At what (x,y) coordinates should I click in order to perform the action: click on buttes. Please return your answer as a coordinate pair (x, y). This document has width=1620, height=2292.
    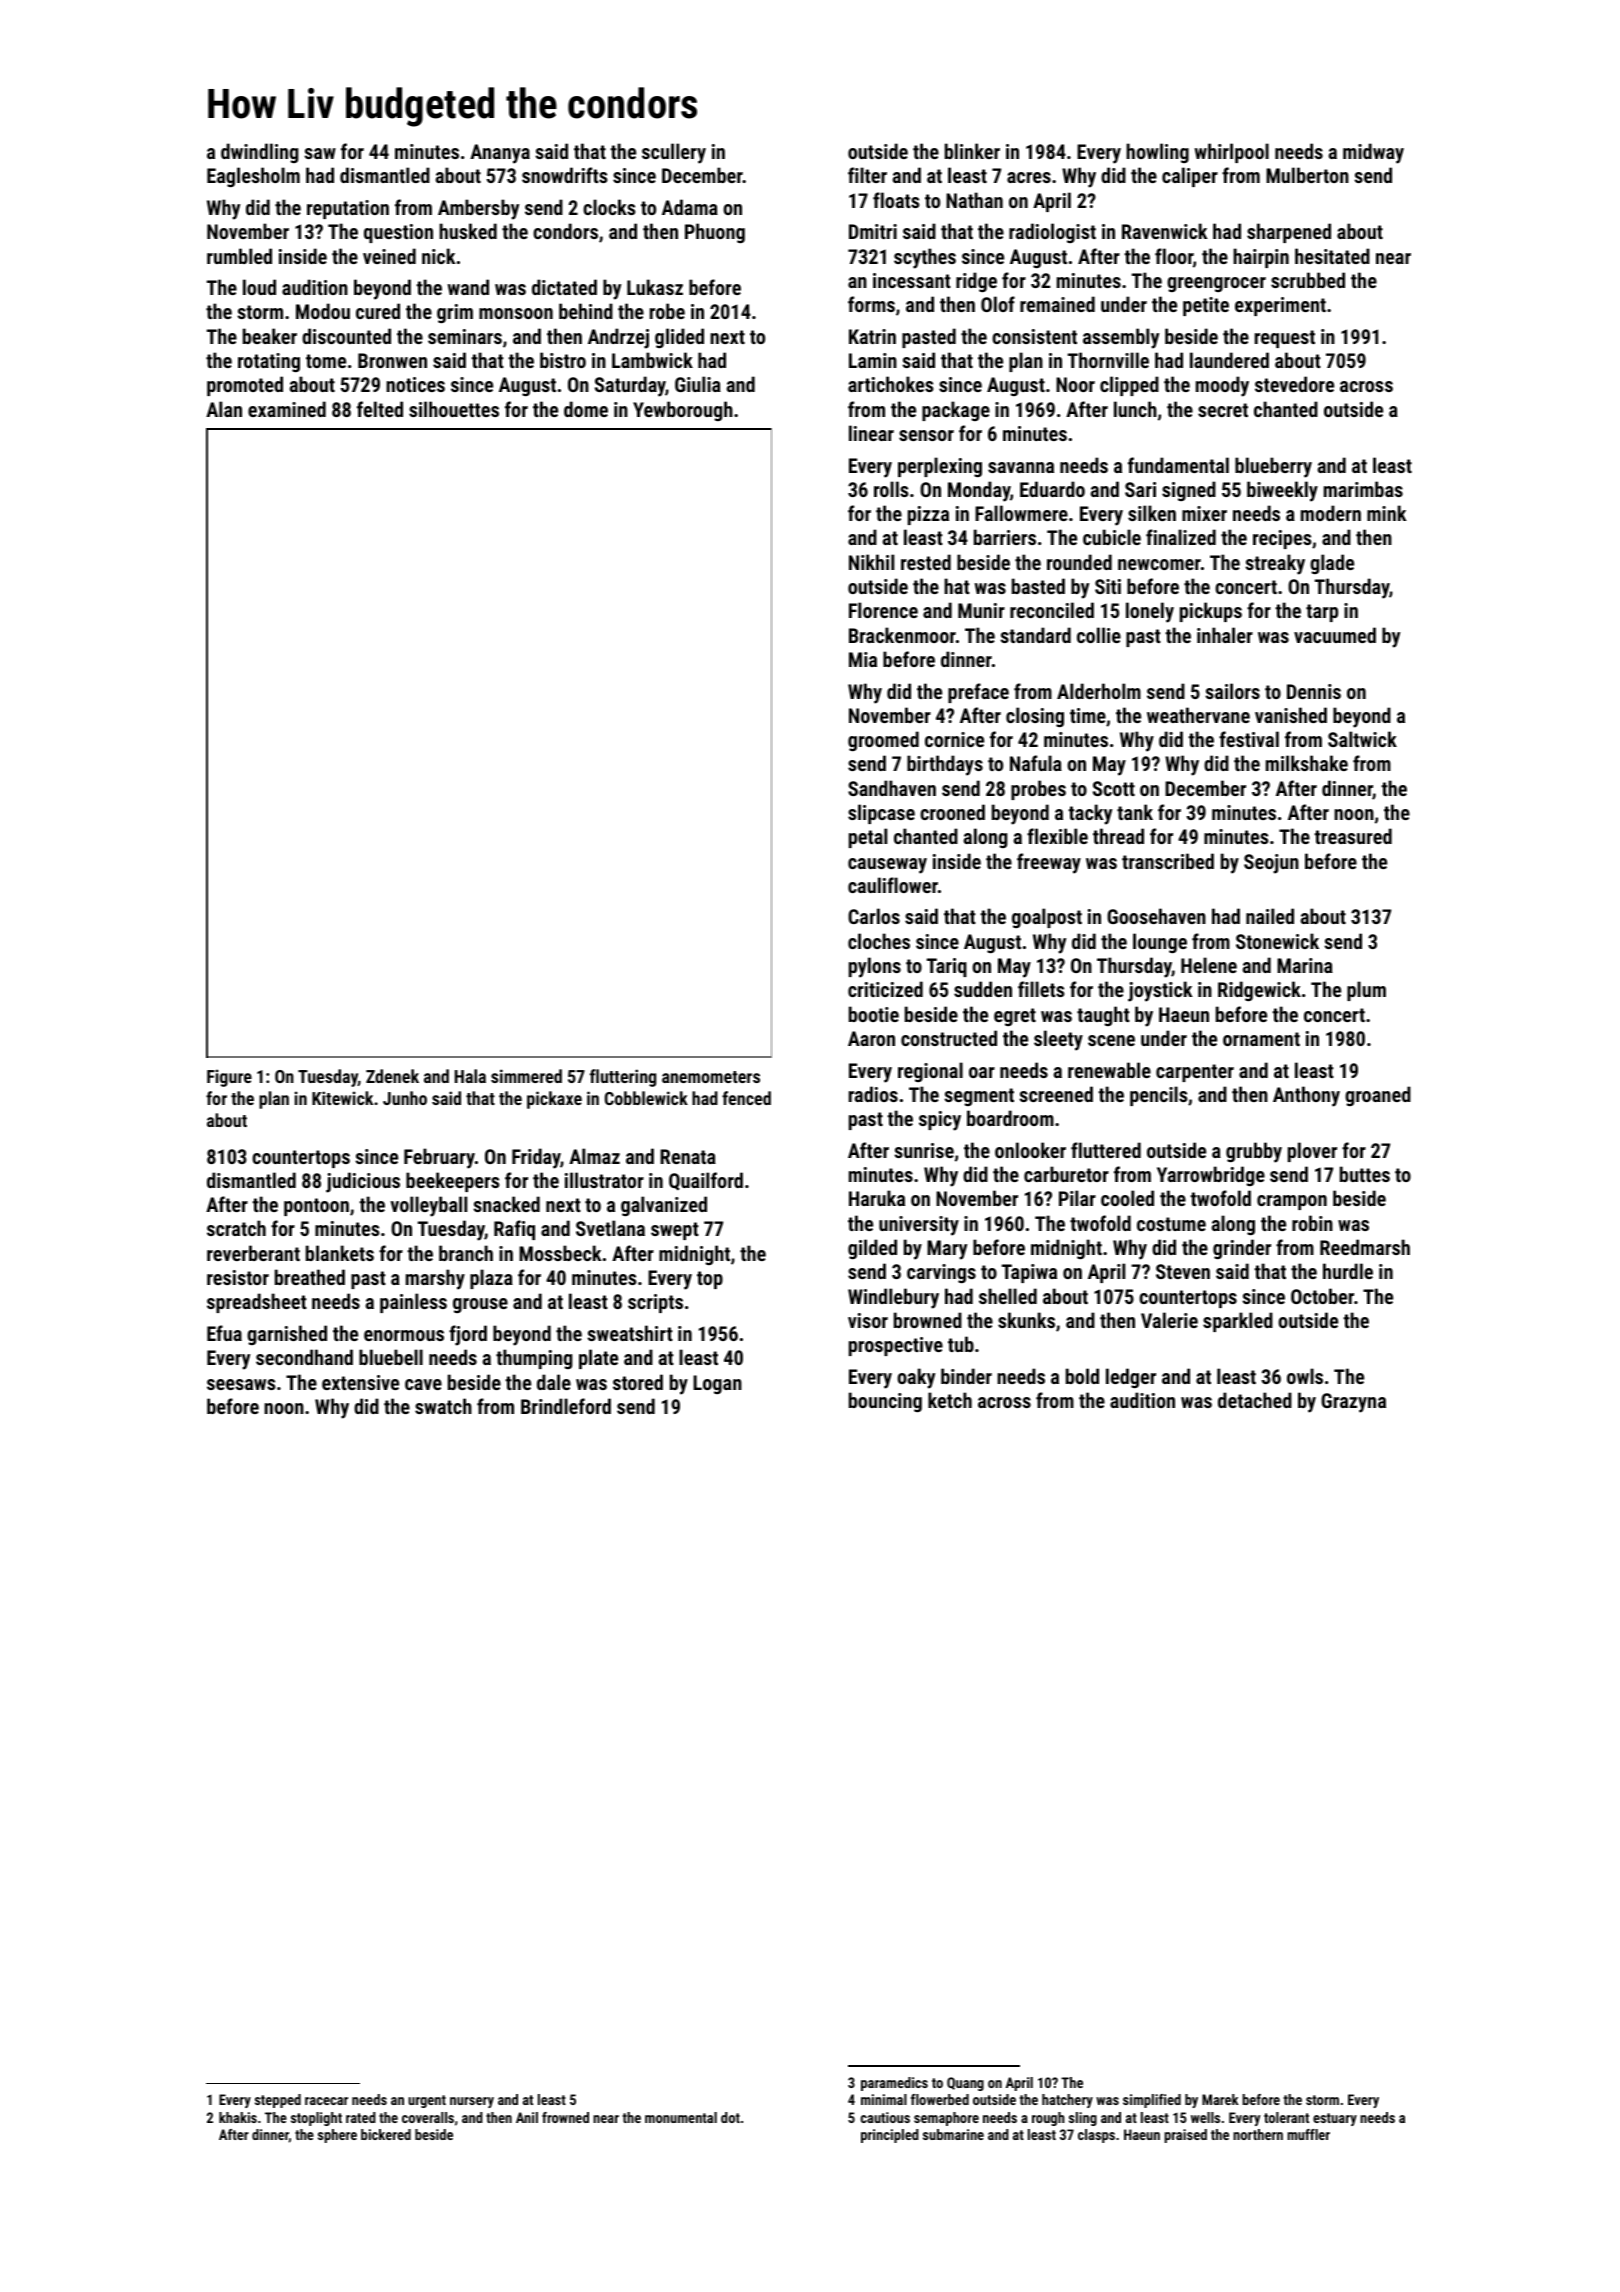
    Looking at the image, I should click on (1365, 1174).
